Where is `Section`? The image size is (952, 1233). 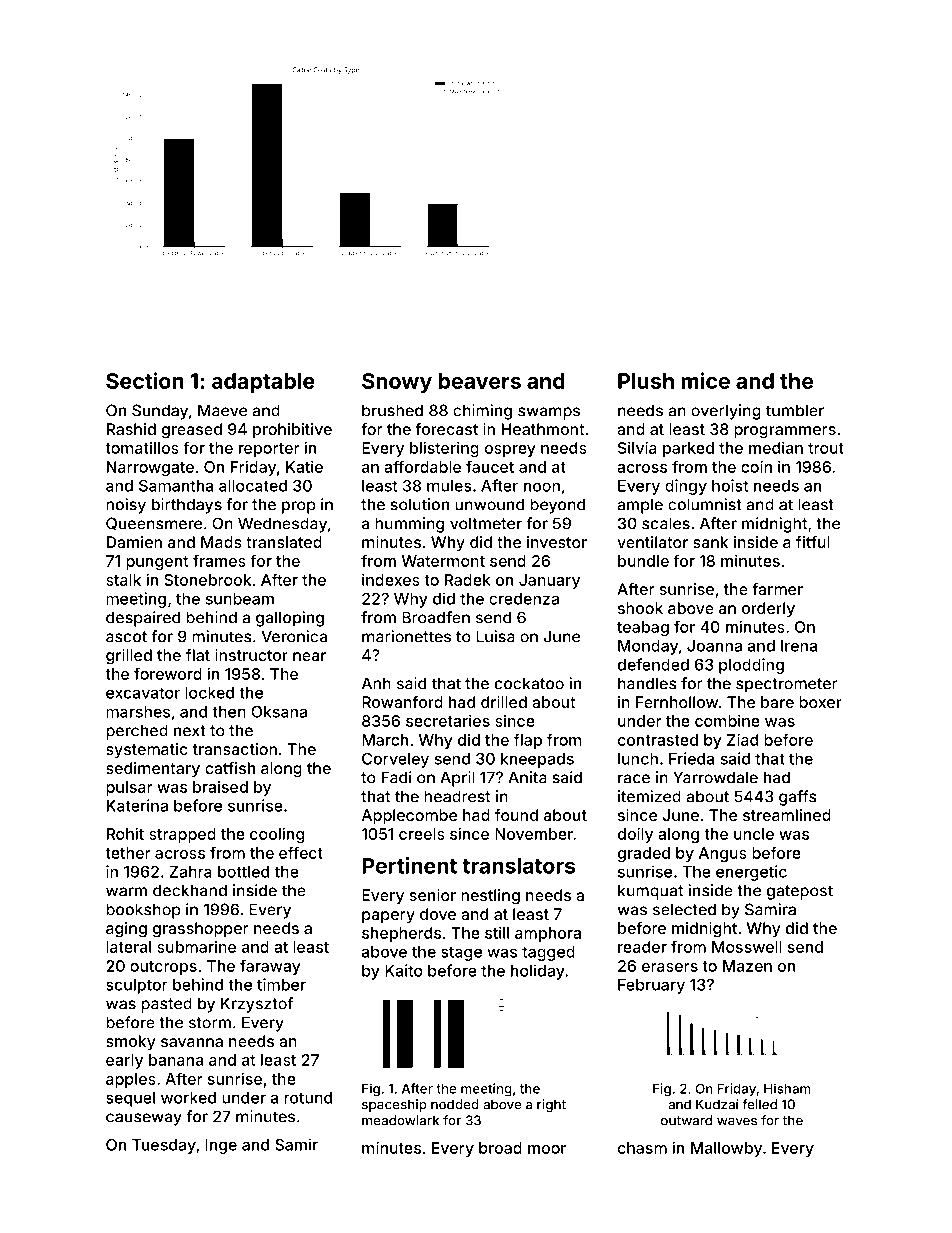 Section is located at coordinates (145, 380).
